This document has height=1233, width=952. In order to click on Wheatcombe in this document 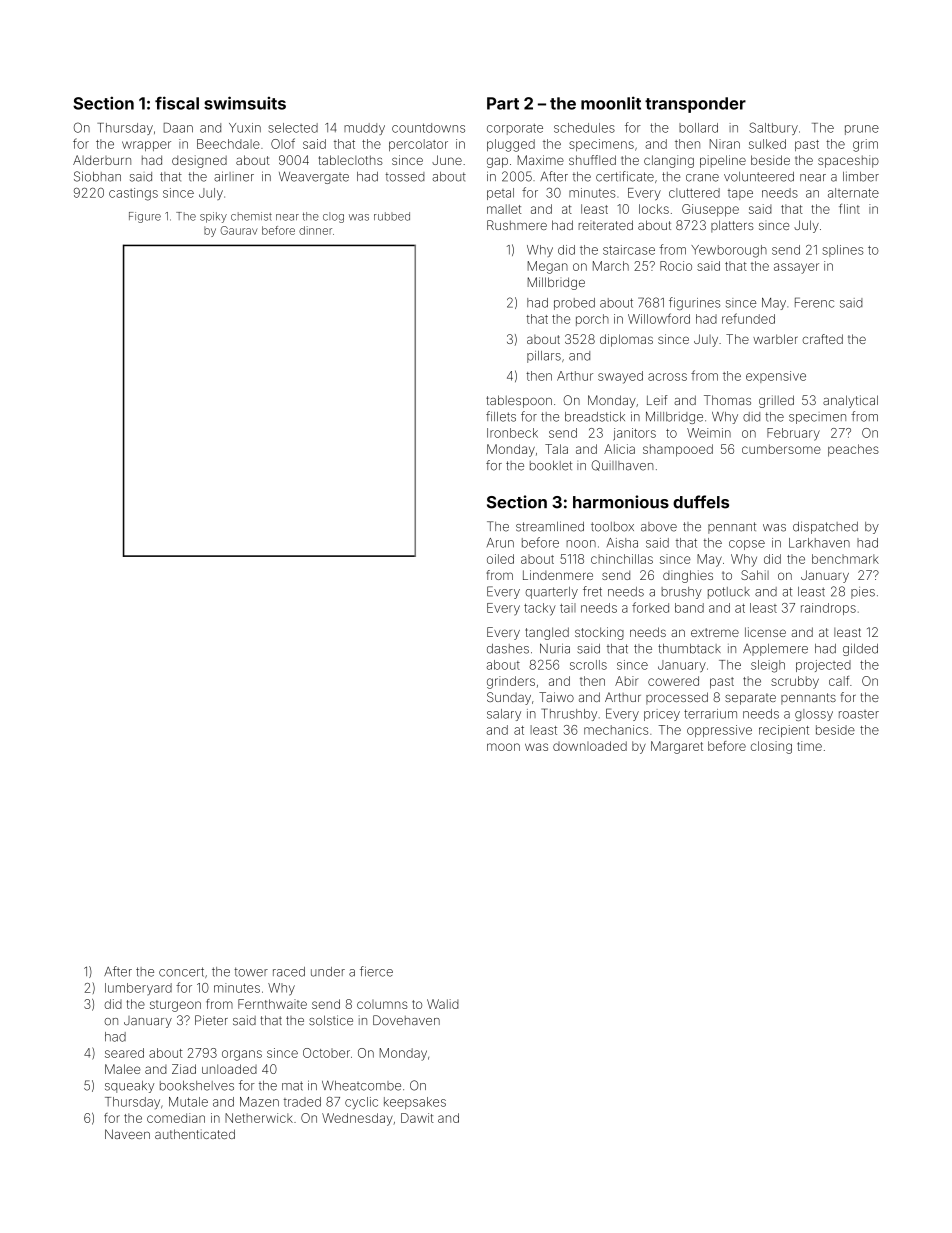, I will do `click(361, 1085)`.
